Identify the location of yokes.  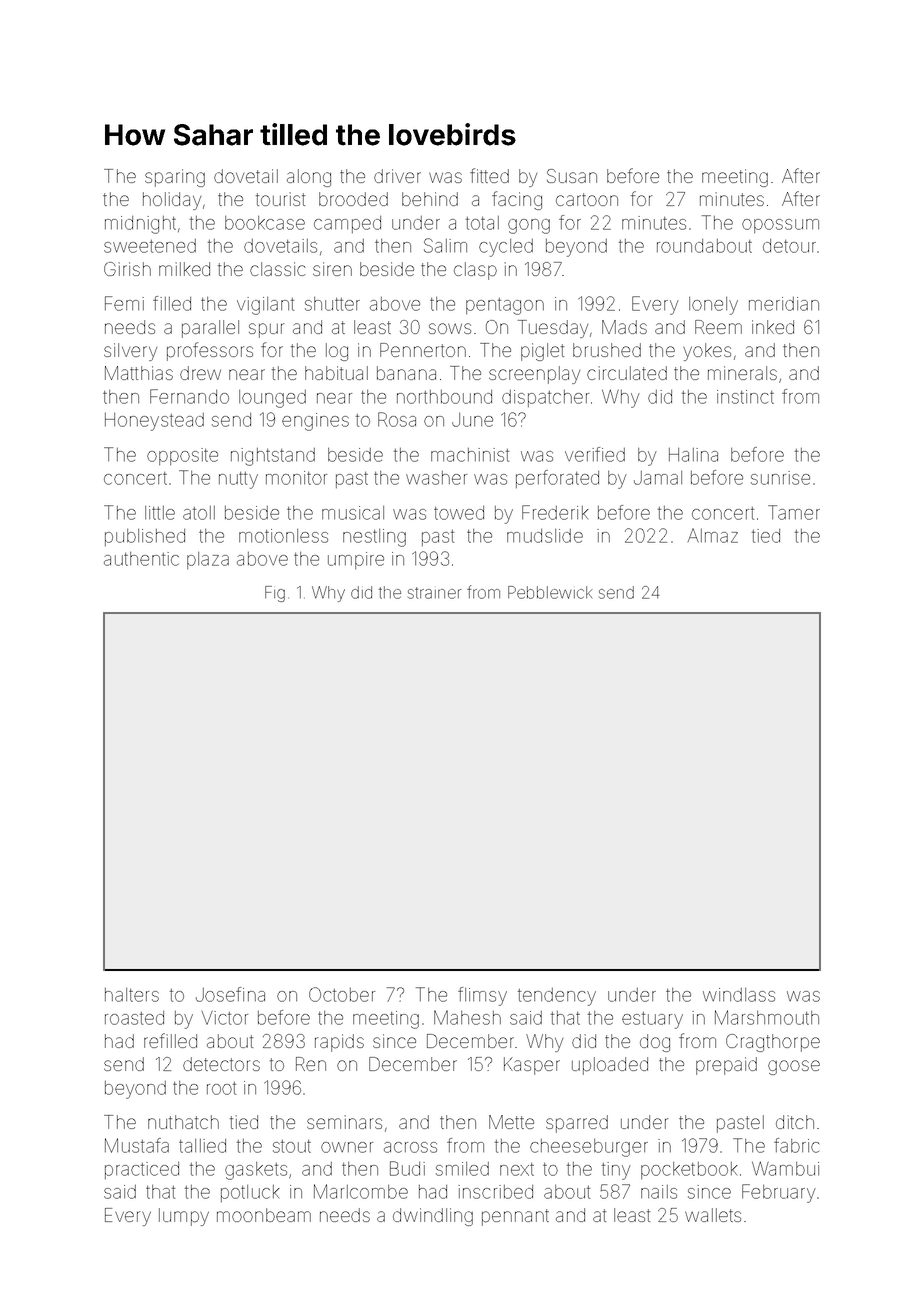
(707, 352).
